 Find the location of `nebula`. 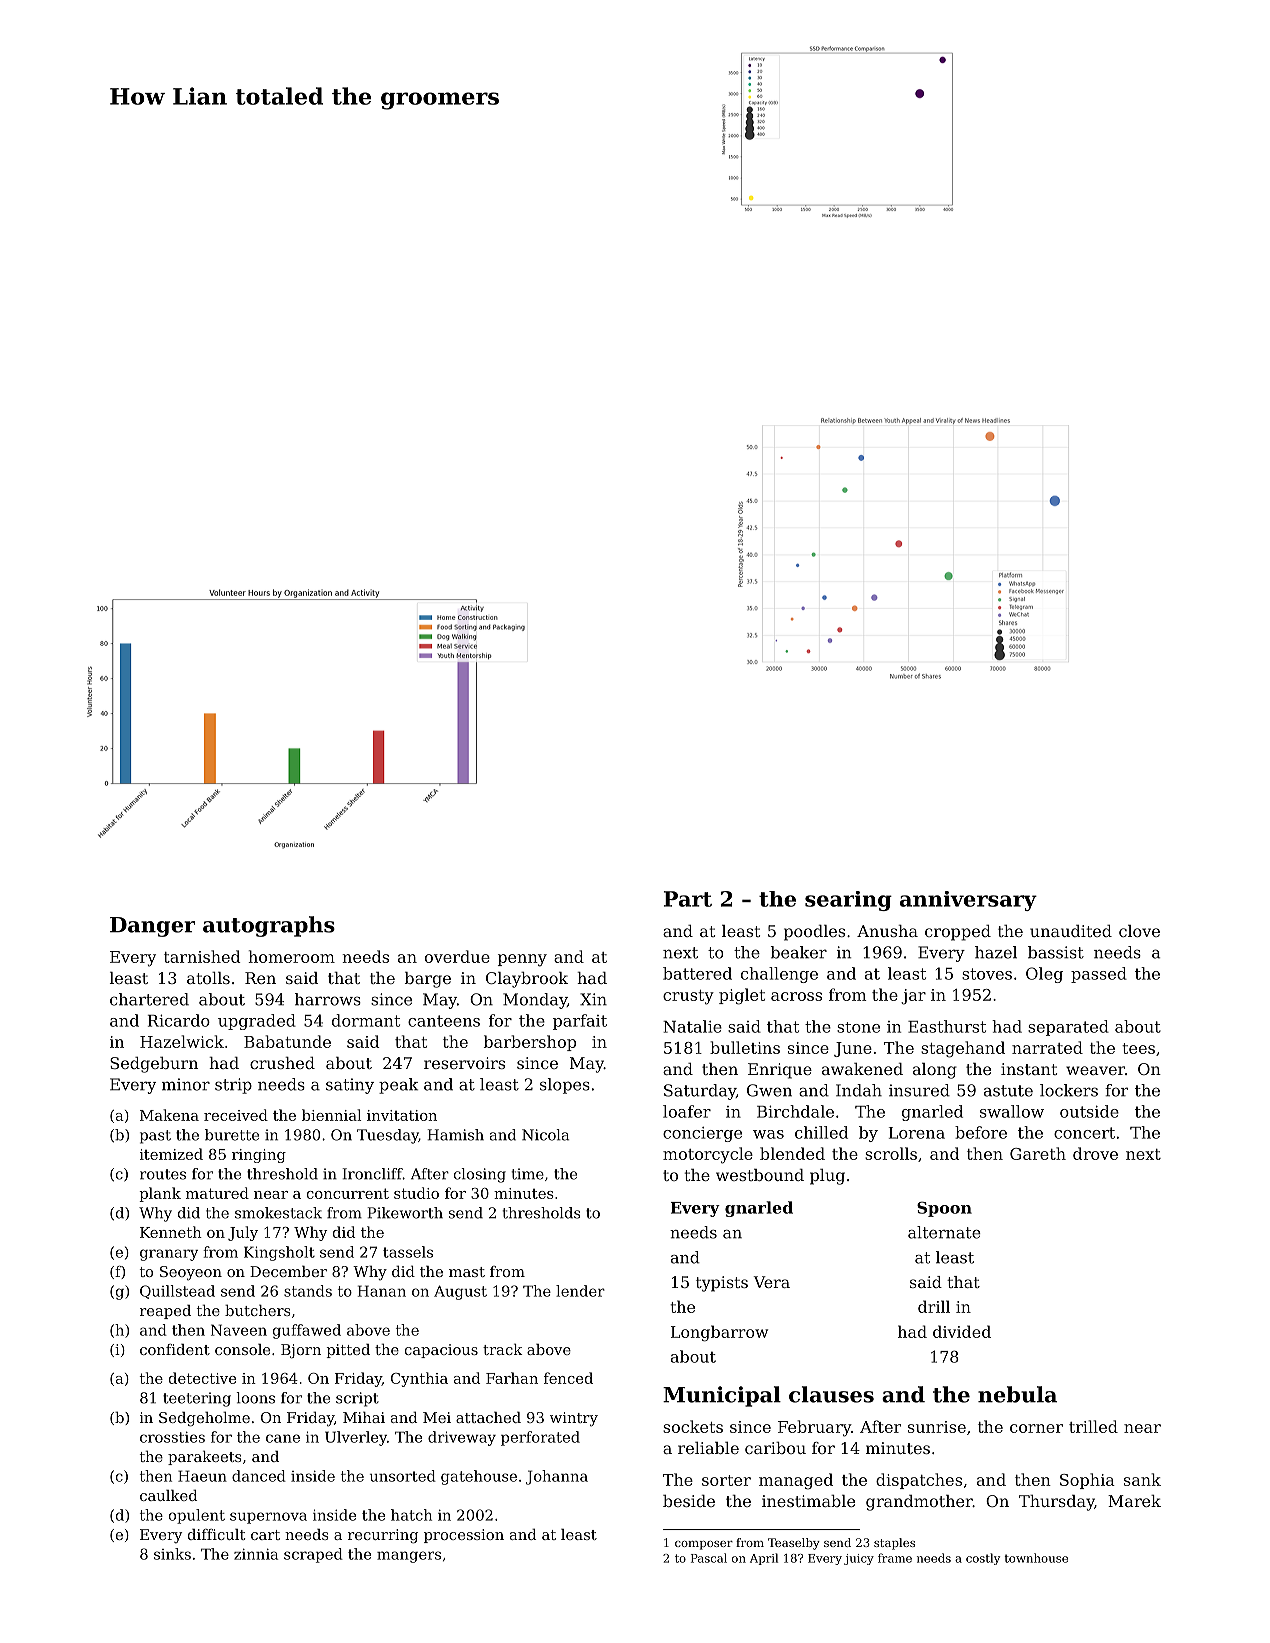

nebula is located at coordinates (1017, 1394).
